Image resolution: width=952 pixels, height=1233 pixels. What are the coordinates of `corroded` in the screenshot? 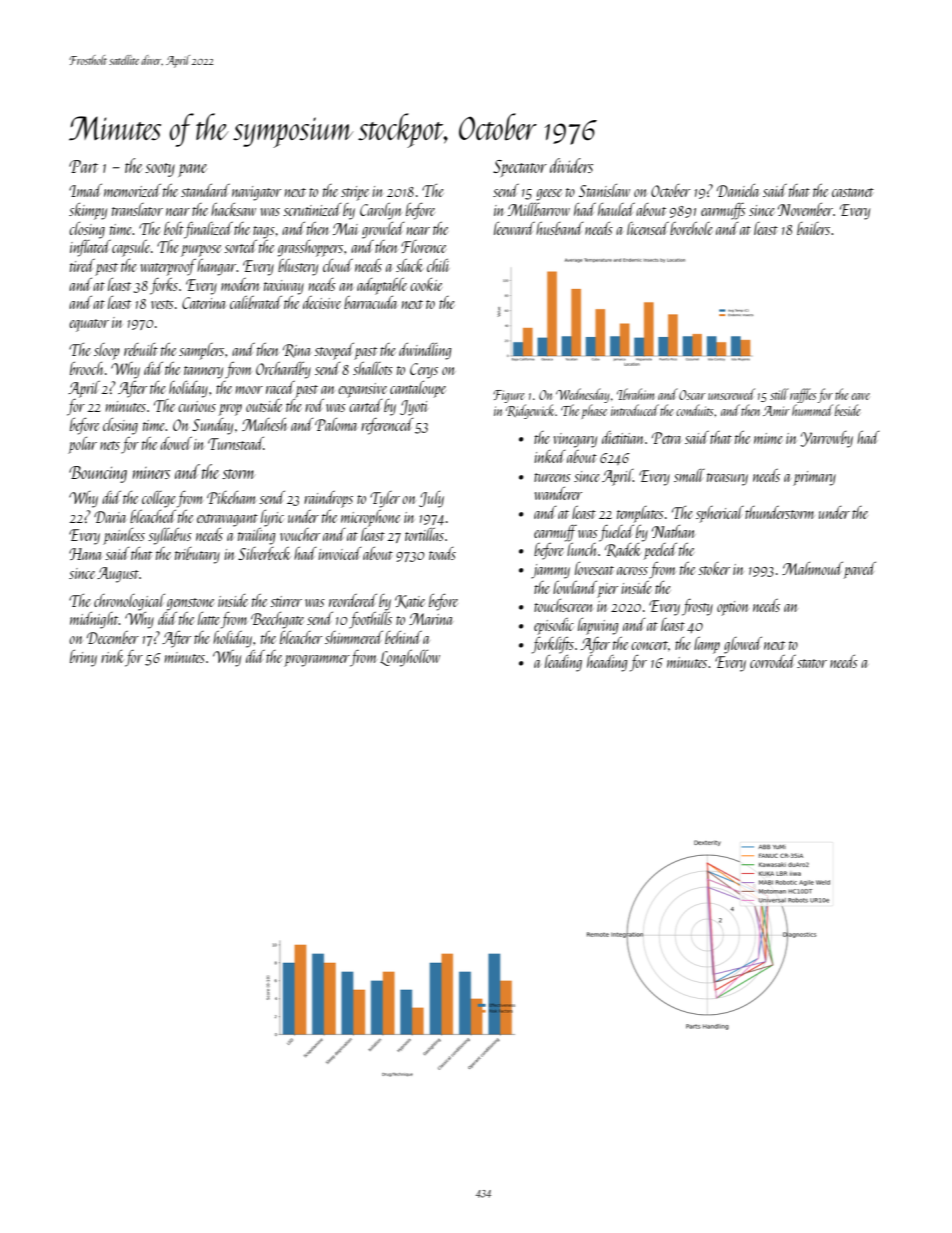 It's located at (773, 661).
